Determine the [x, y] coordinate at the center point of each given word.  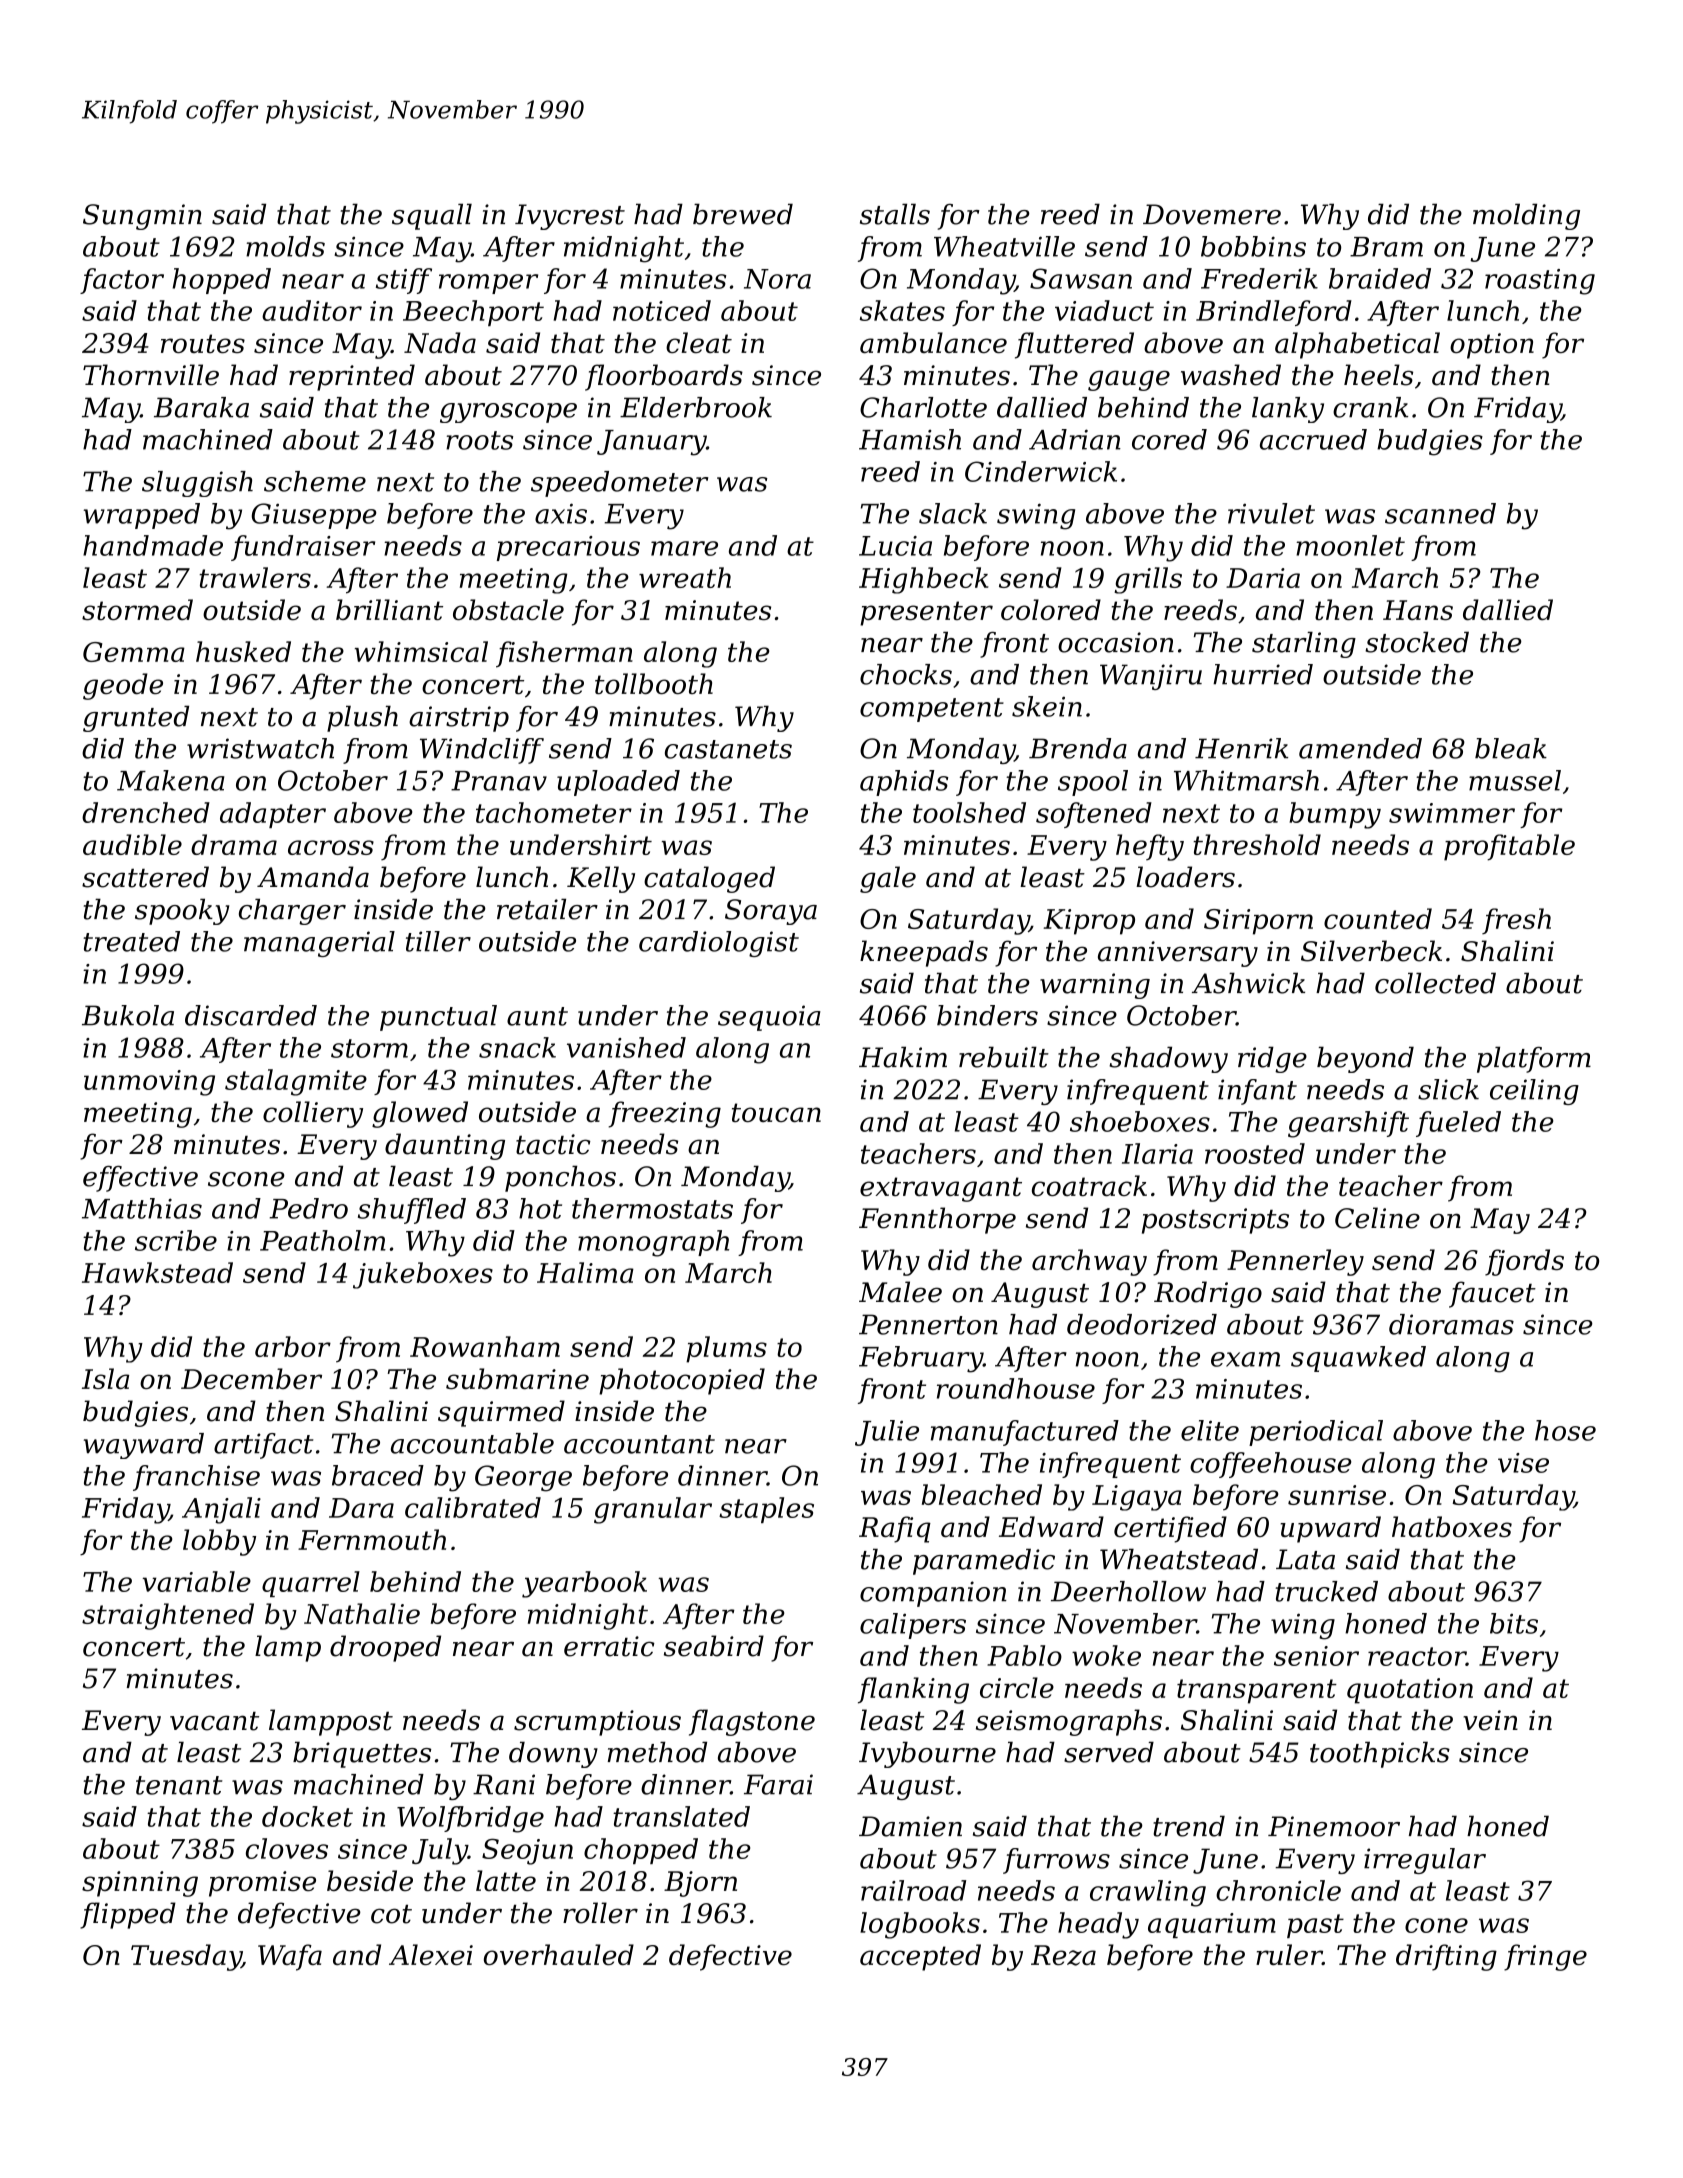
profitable [1509, 847]
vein [1490, 1720]
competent [932, 710]
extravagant [941, 1189]
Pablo [1024, 1655]
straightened [168, 1616]
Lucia [895, 546]
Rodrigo [1208, 1294]
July [440, 1851]
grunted [136, 718]
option [1492, 346]
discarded [251, 1015]
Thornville [151, 375]
